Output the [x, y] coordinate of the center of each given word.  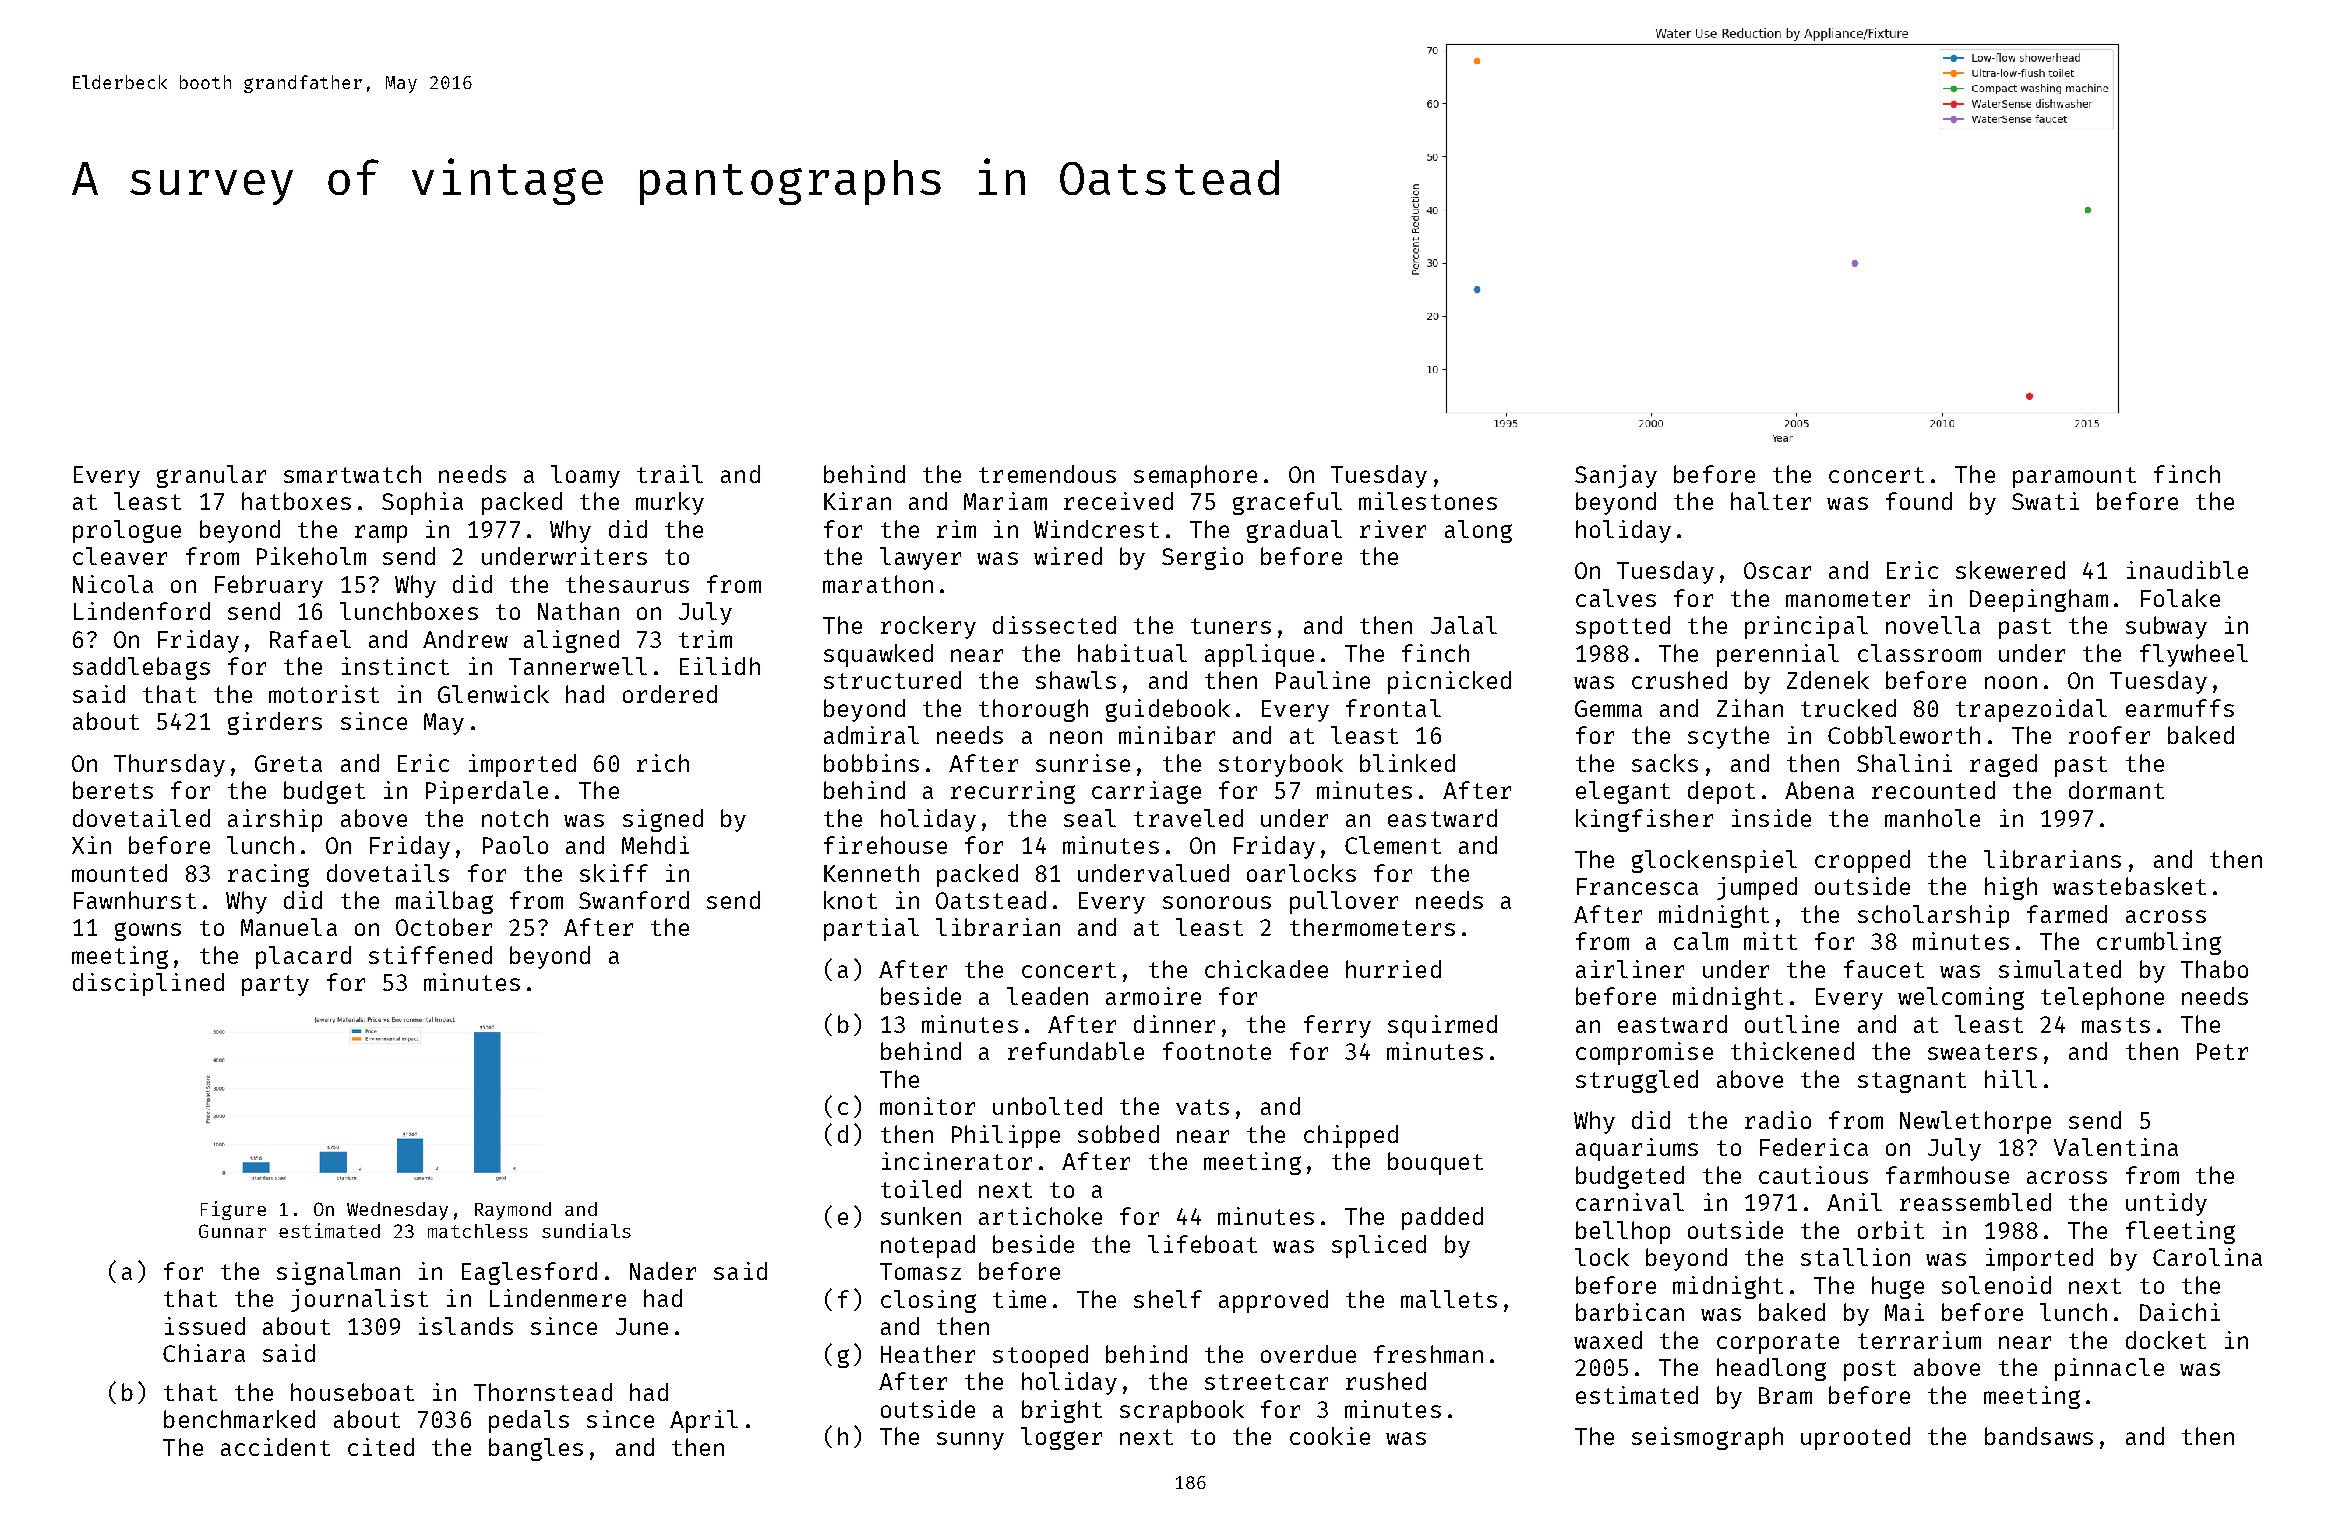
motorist [324, 694]
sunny [970, 1441]
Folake [2180, 598]
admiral [871, 735]
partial [871, 929]
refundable [1076, 1051]
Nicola [113, 584]
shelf [1168, 1299]
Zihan [1750, 708]
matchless [478, 1231]
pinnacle [2109, 1369]
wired [1068, 556]
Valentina [2116, 1147]
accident [275, 1447]
